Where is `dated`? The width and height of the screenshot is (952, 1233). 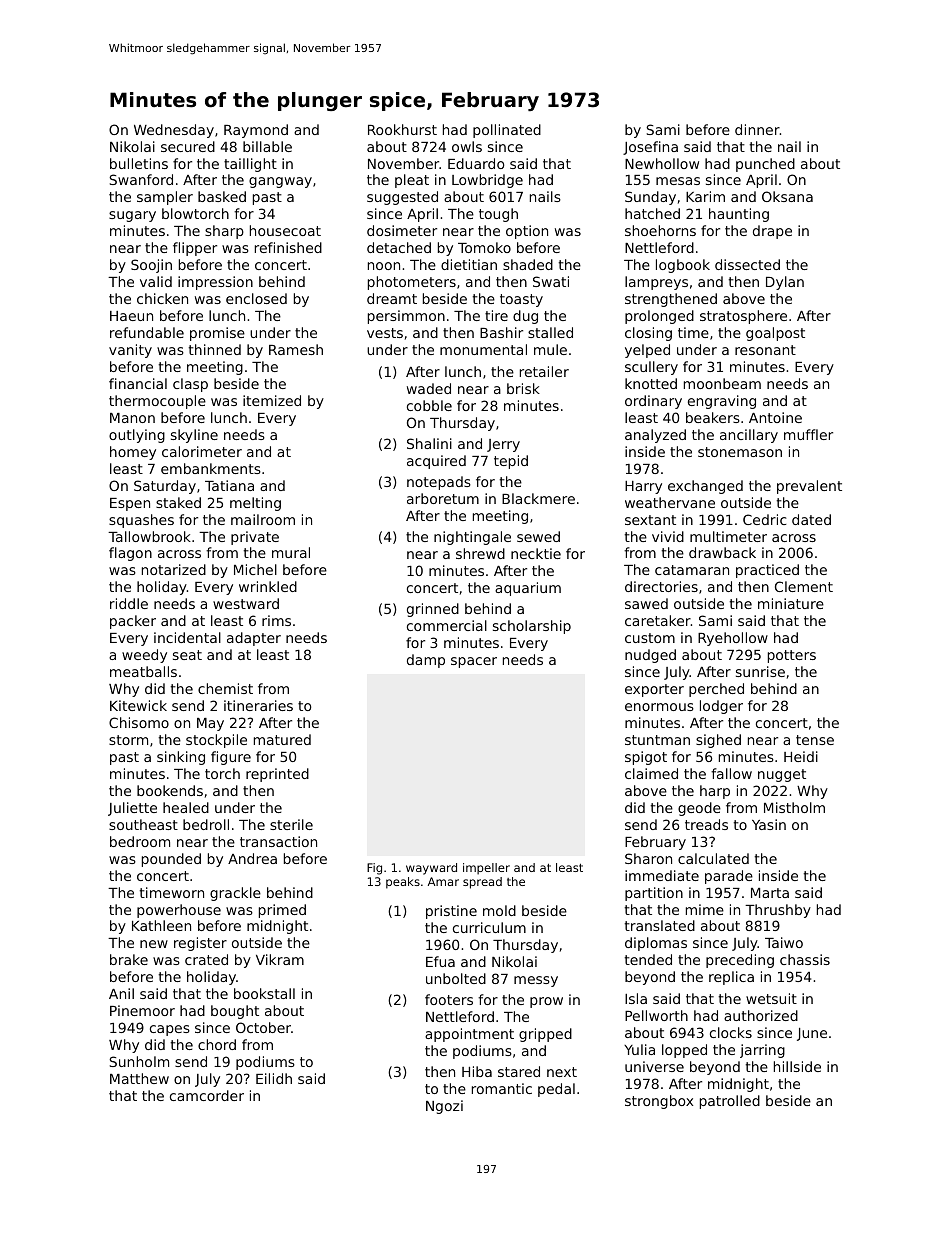 dated is located at coordinates (811, 519).
